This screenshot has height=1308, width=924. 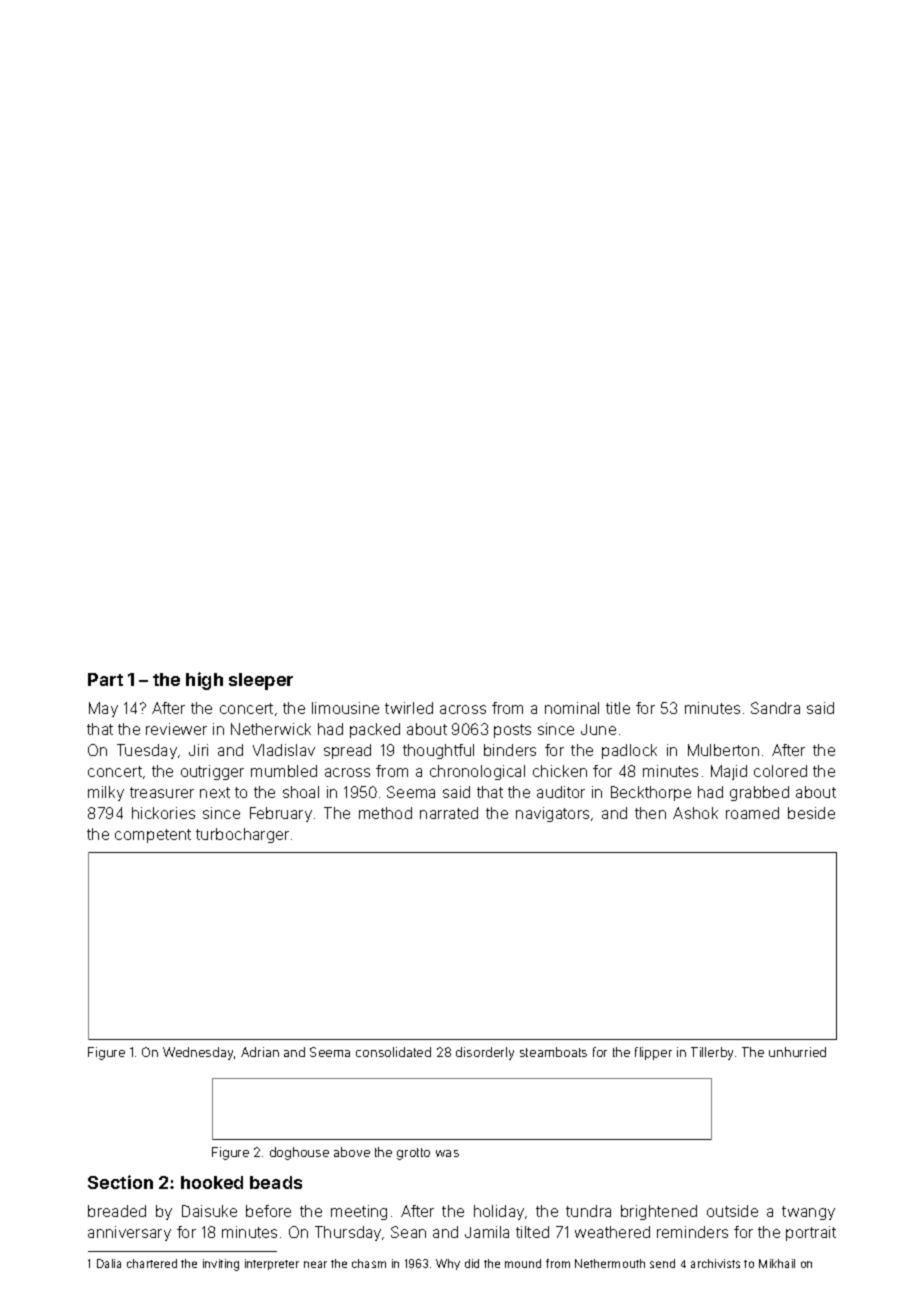 I want to click on twirled, so click(x=409, y=708).
